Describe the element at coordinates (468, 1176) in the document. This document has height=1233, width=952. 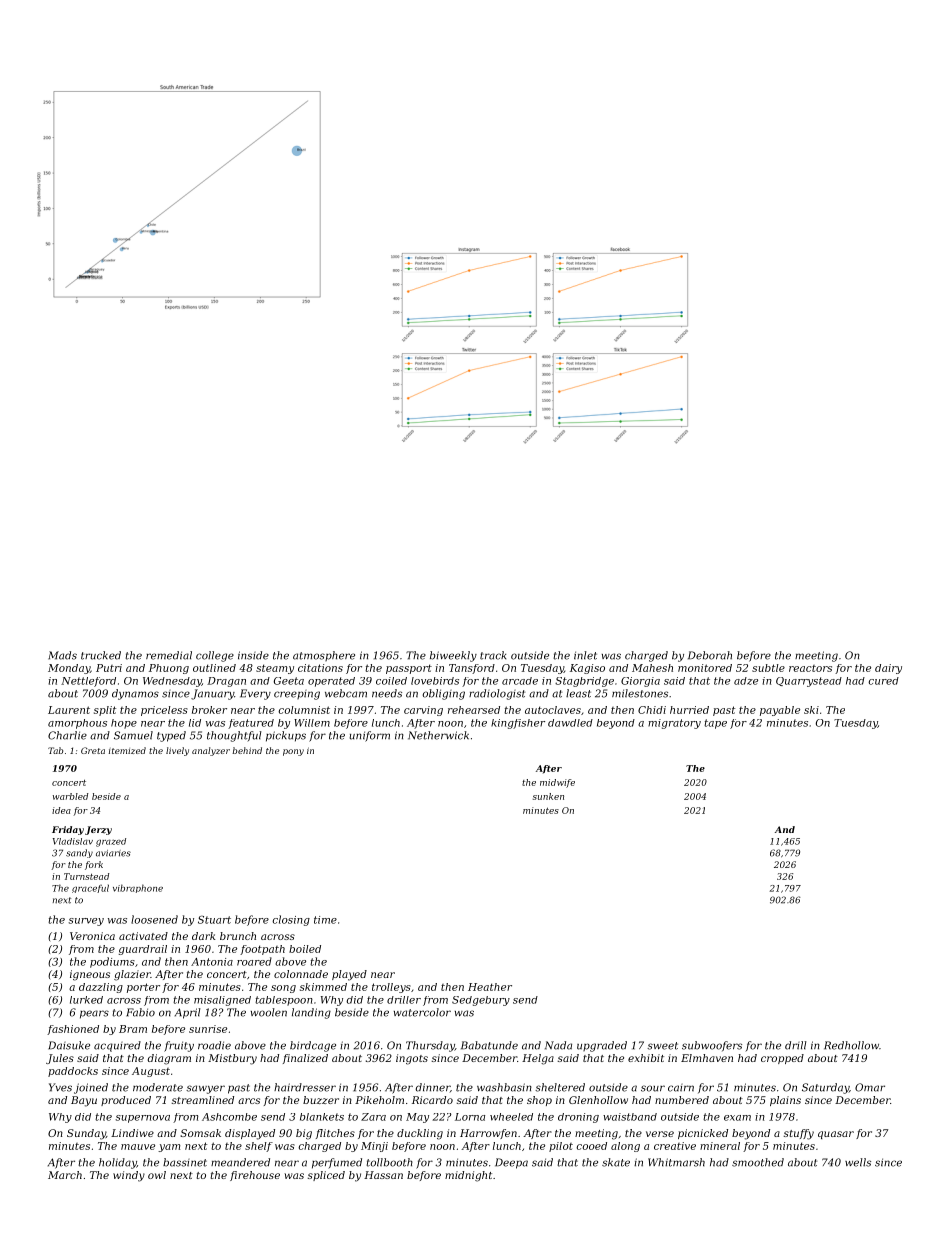
I see `midnight` at that location.
